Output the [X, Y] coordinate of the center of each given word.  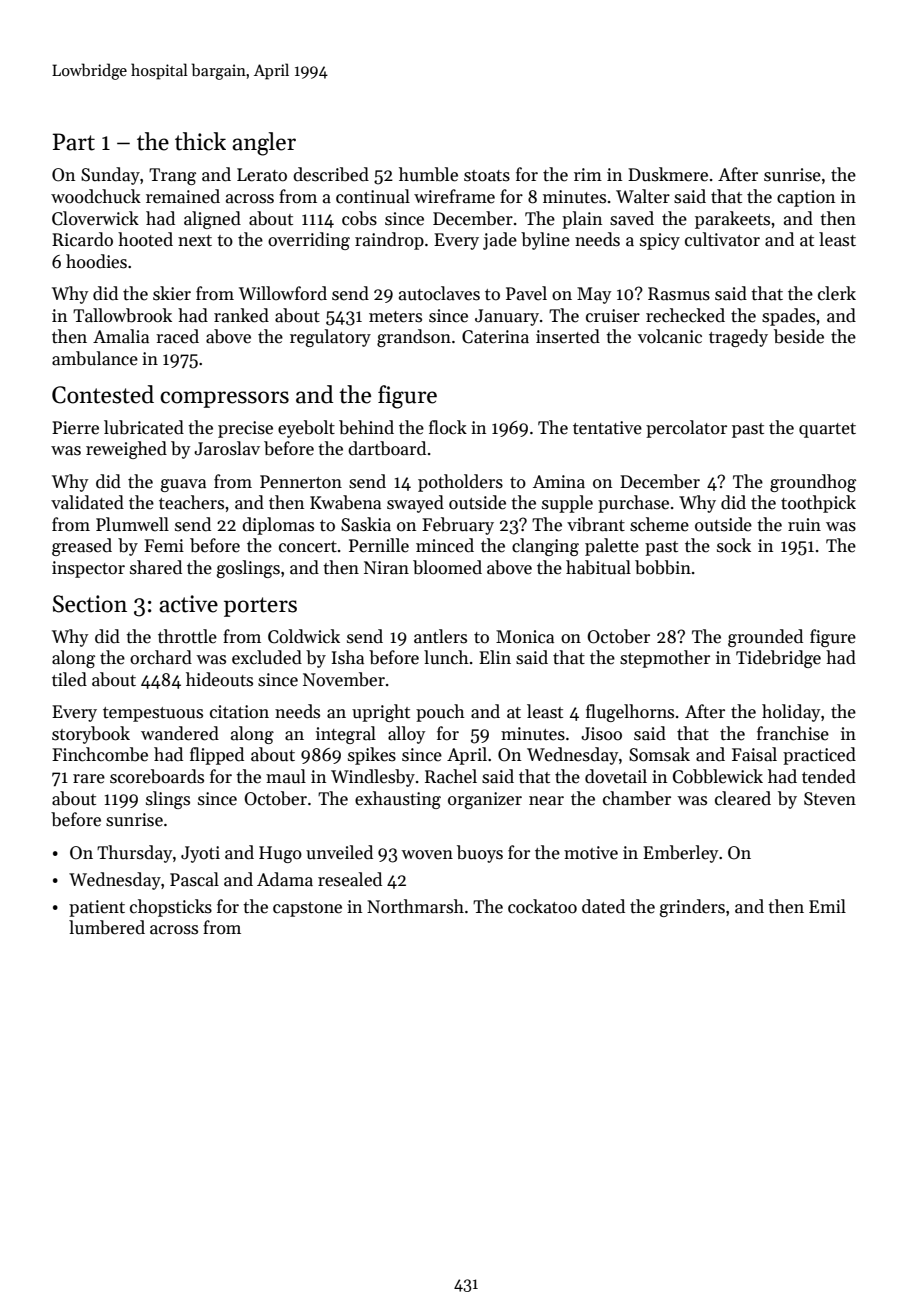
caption [806, 198]
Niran [386, 568]
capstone [307, 909]
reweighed [126, 450]
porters [260, 607]
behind [366, 427]
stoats [487, 176]
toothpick [818, 504]
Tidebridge [778, 659]
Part [74, 142]
